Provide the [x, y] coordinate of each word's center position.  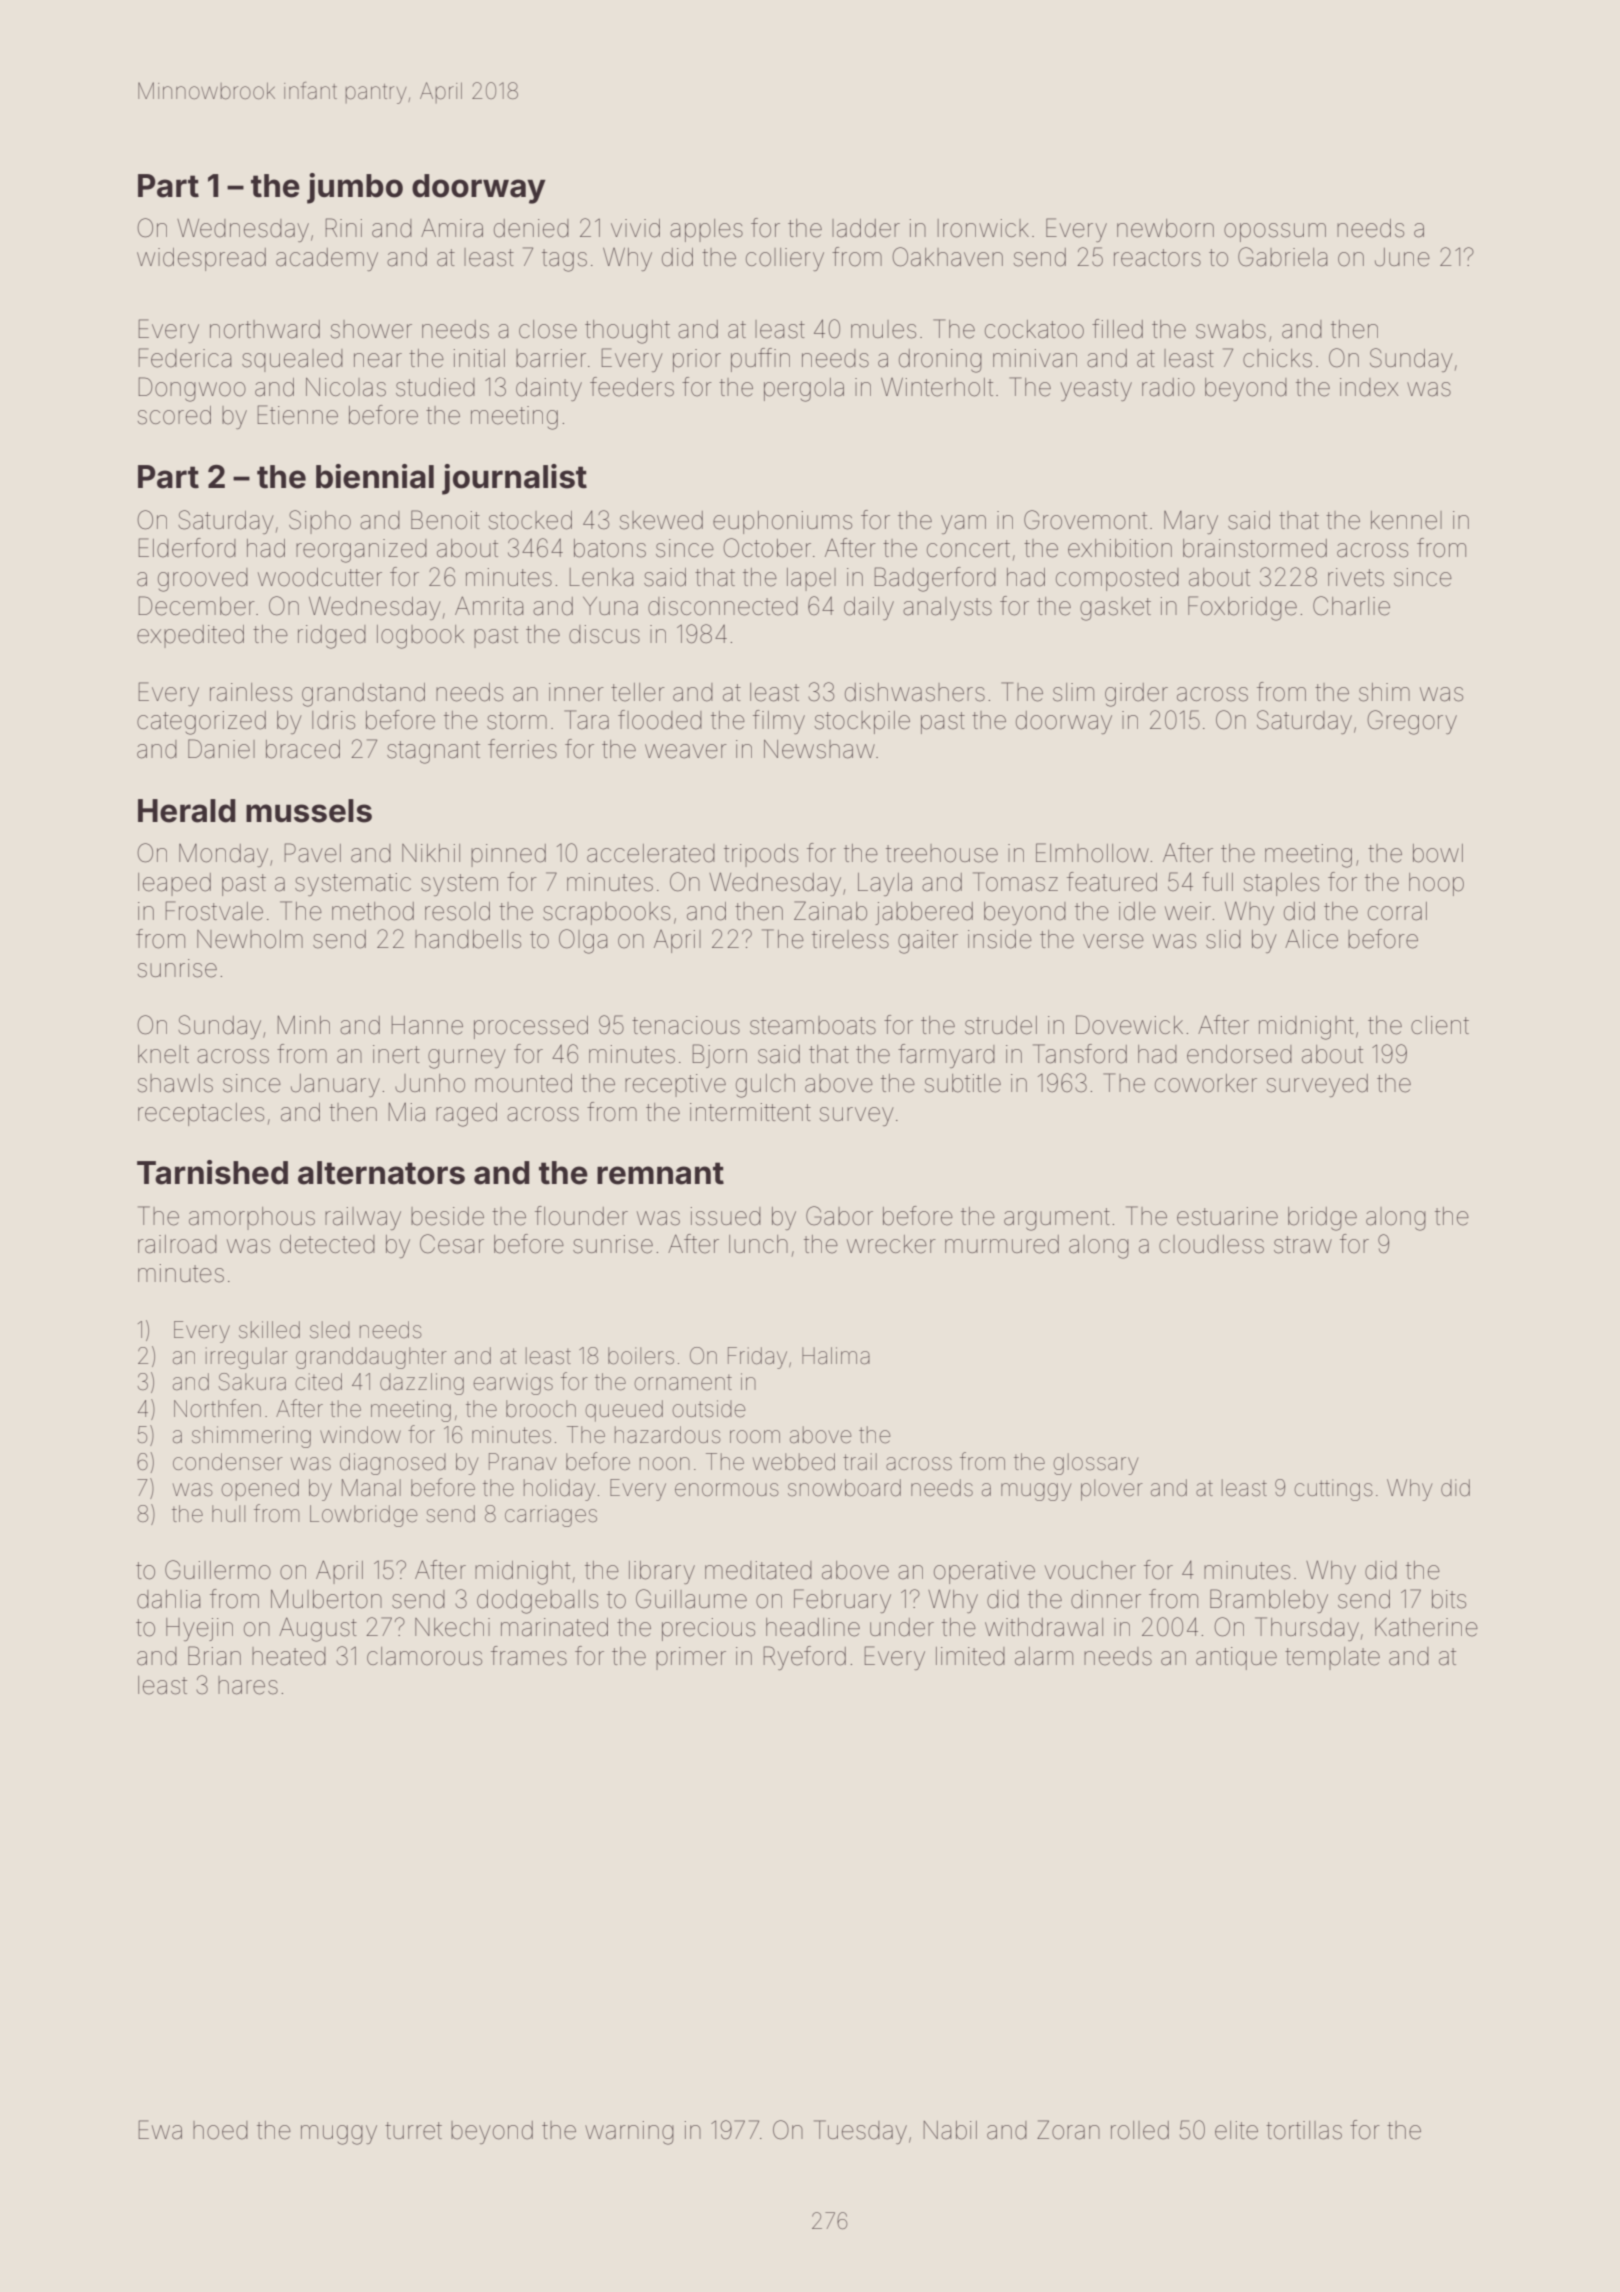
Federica [185, 358]
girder [1136, 695]
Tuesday [860, 2132]
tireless [850, 939]
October [767, 548]
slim [1073, 692]
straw [1303, 1245]
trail [860, 1462]
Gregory [1412, 722]
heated [289, 1656]
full [1217, 881]
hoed [220, 2130]
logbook [420, 637]
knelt [163, 1054]
